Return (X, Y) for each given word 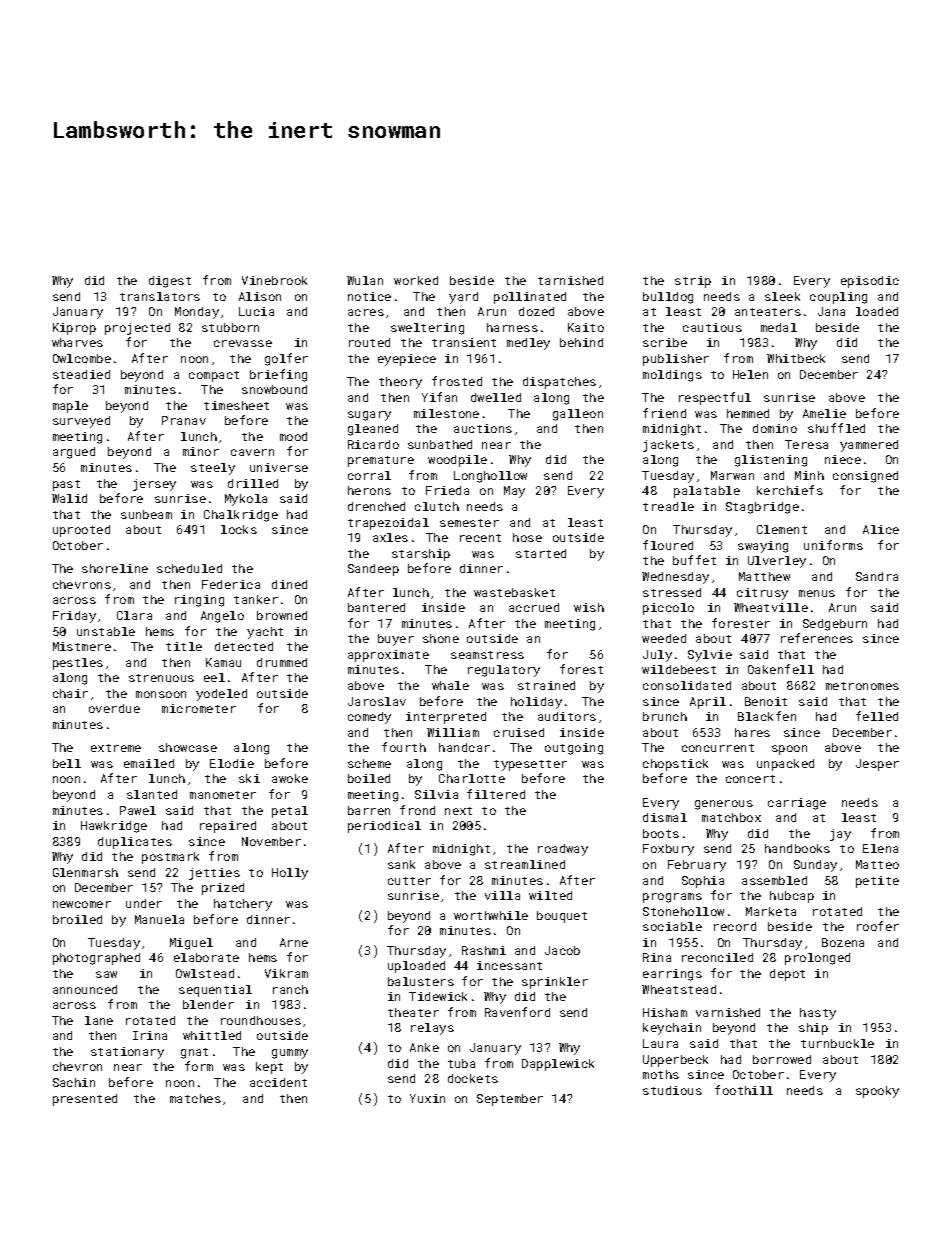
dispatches (559, 383)
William (453, 732)
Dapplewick (558, 1065)
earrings (672, 975)
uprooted (81, 531)
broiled (77, 919)
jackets (668, 446)
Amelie (824, 413)
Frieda (447, 490)
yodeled (221, 695)
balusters (421, 981)
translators (160, 296)
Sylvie (710, 656)
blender (208, 1004)
